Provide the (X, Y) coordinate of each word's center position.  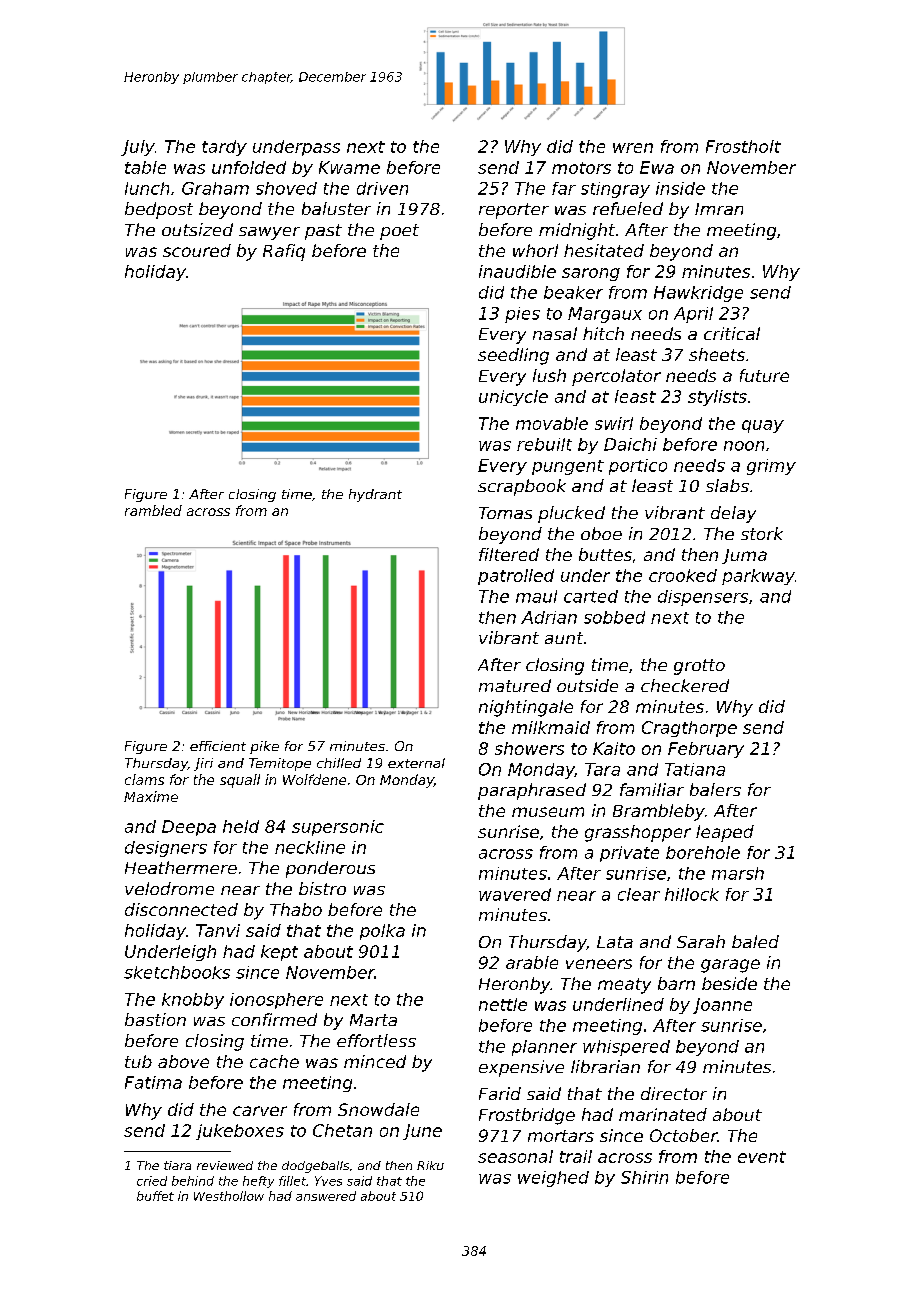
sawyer (269, 233)
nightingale (526, 708)
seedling (513, 356)
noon (744, 446)
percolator (616, 377)
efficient (218, 746)
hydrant (375, 495)
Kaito (614, 748)
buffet (155, 1196)
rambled (153, 510)
